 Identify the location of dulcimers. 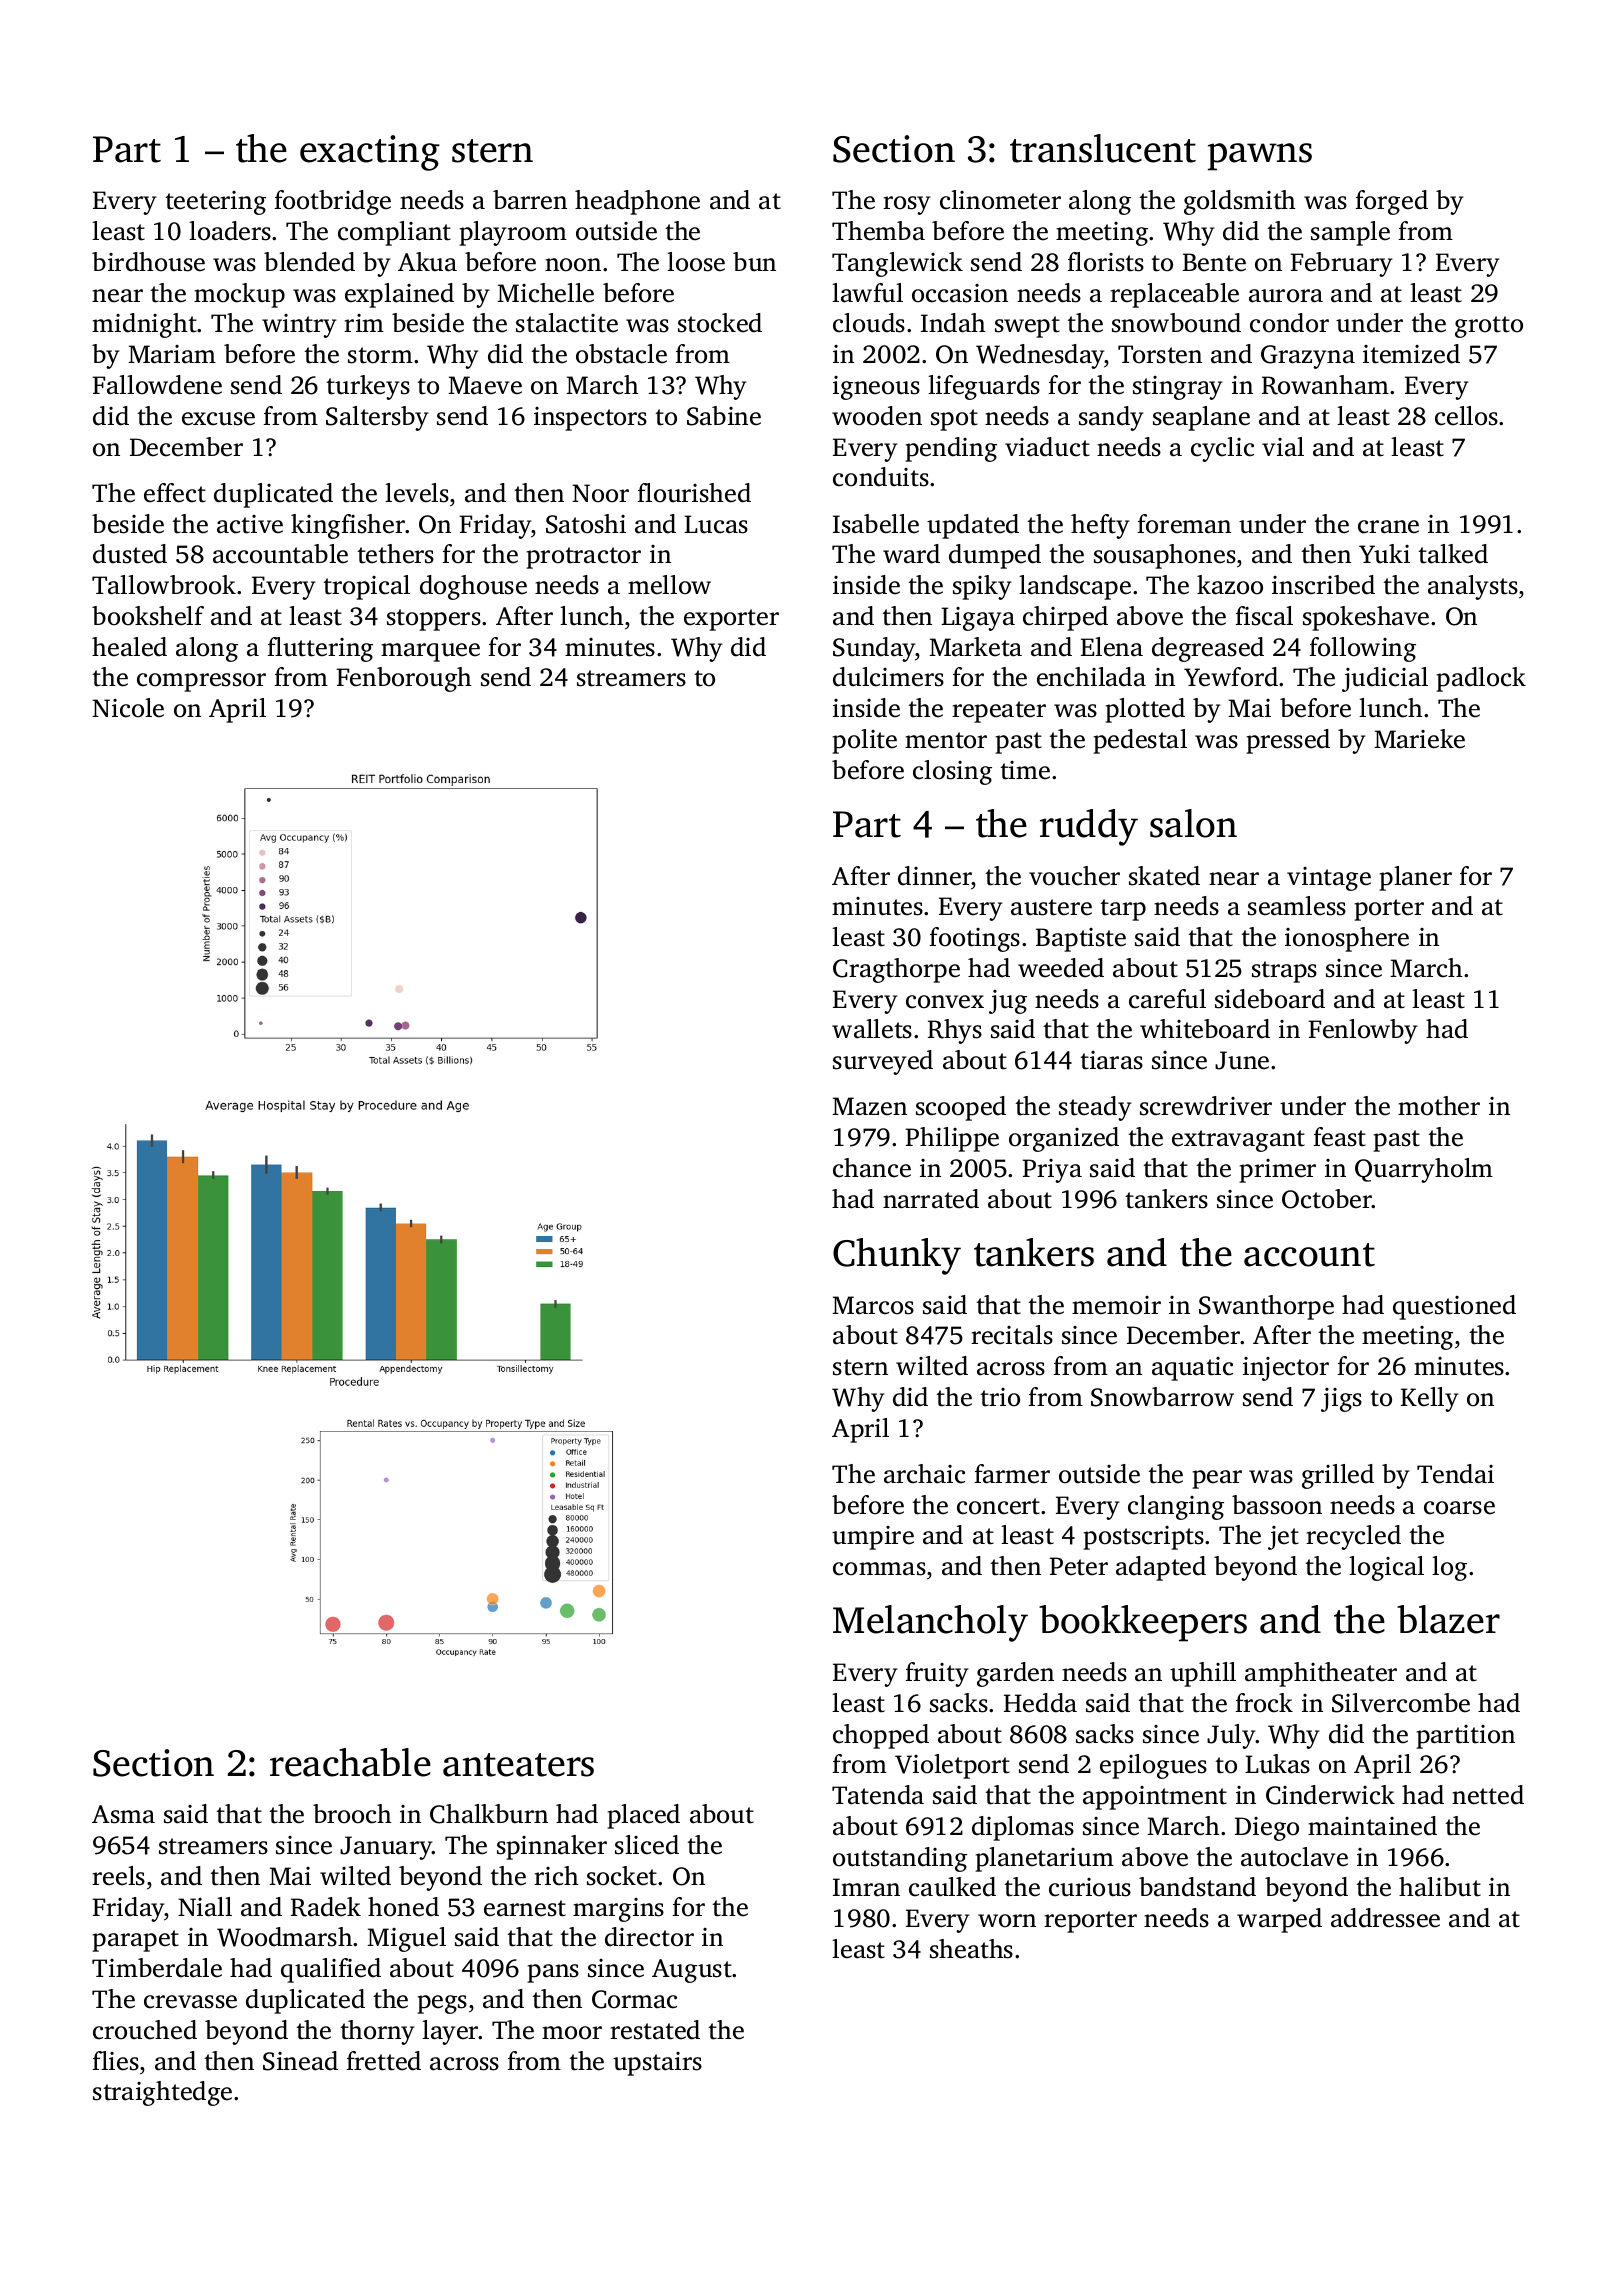
(888, 677).
